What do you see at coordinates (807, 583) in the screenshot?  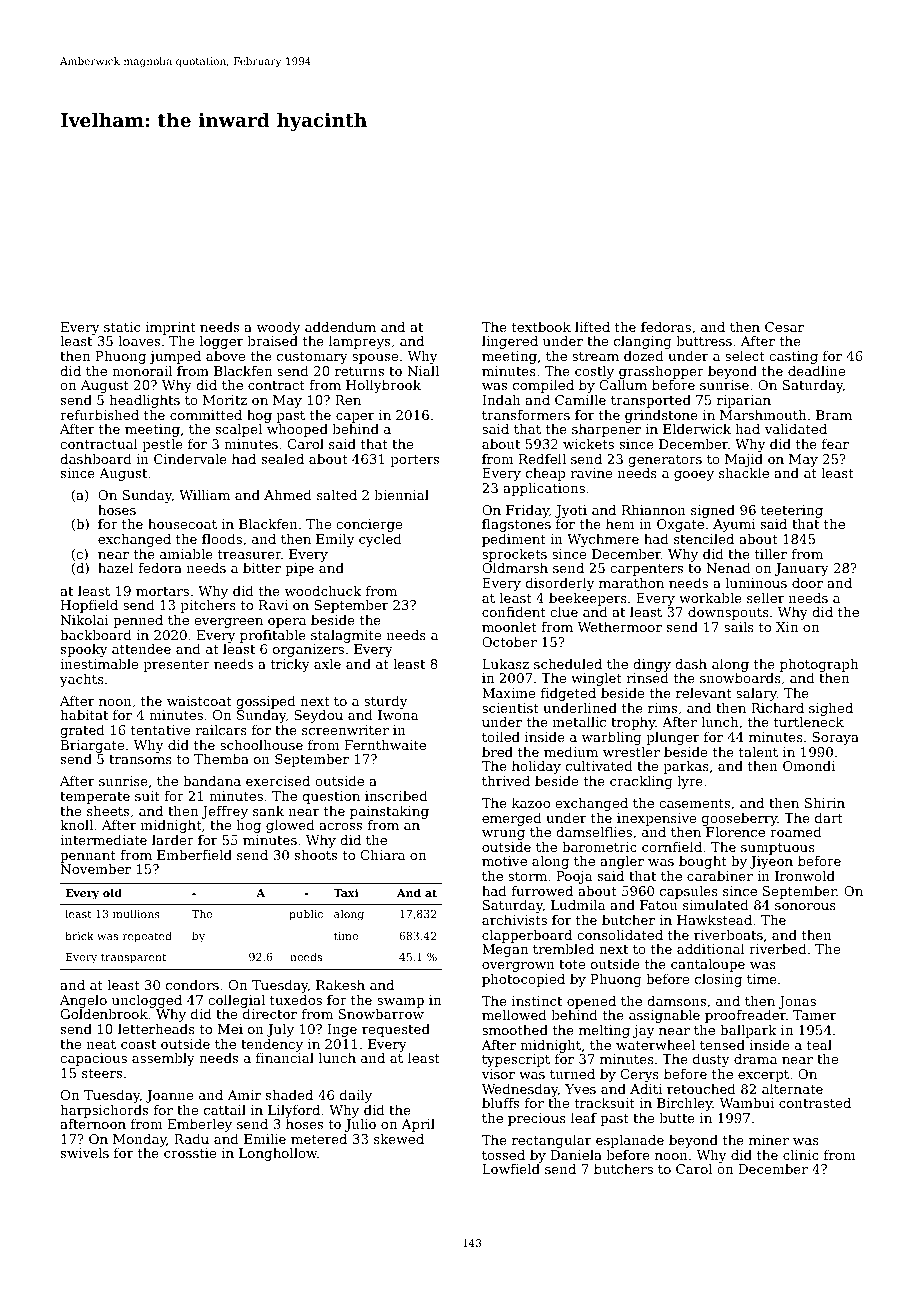 I see `door` at bounding box center [807, 583].
